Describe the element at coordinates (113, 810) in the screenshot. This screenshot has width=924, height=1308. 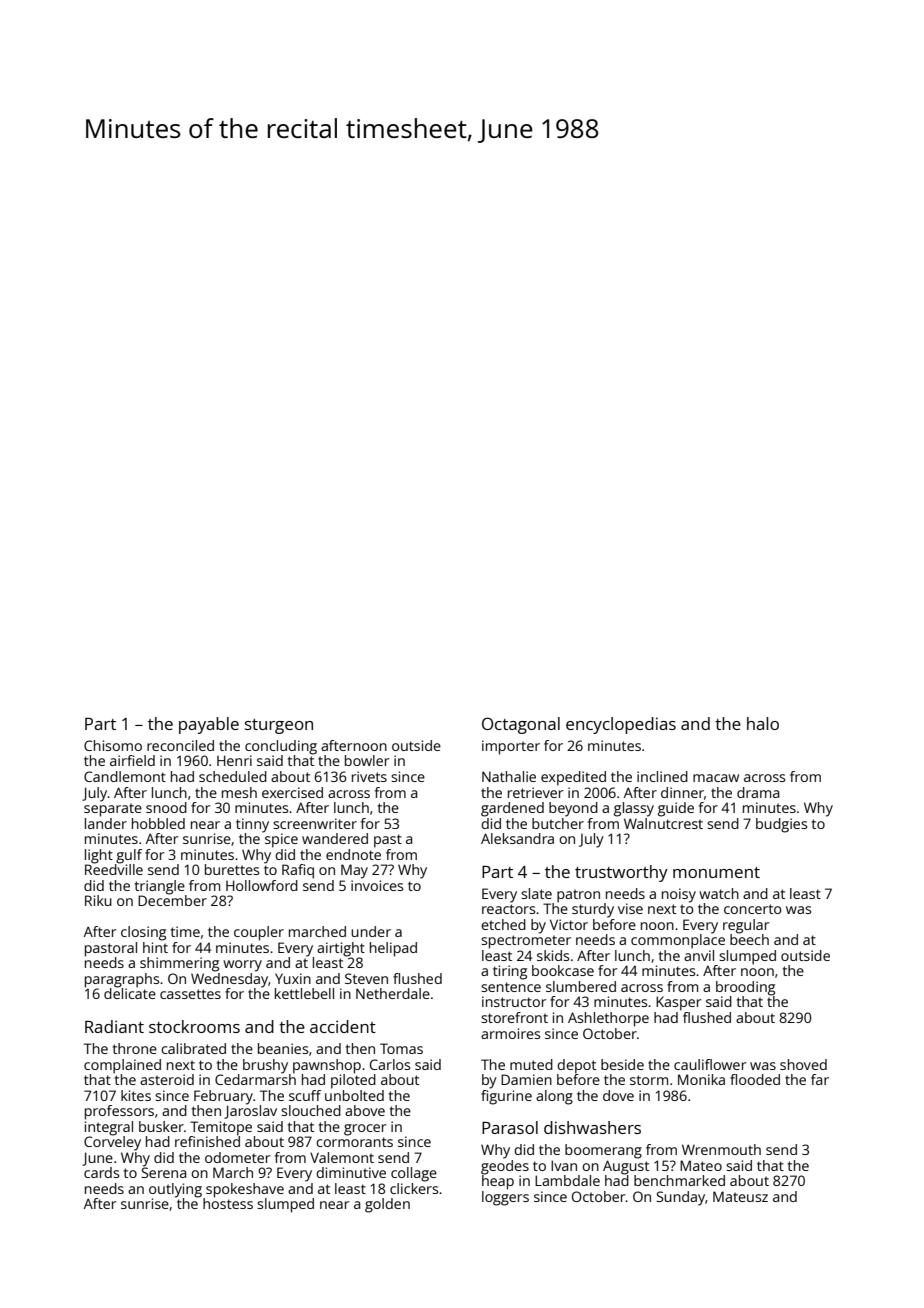
I see `separate` at that location.
